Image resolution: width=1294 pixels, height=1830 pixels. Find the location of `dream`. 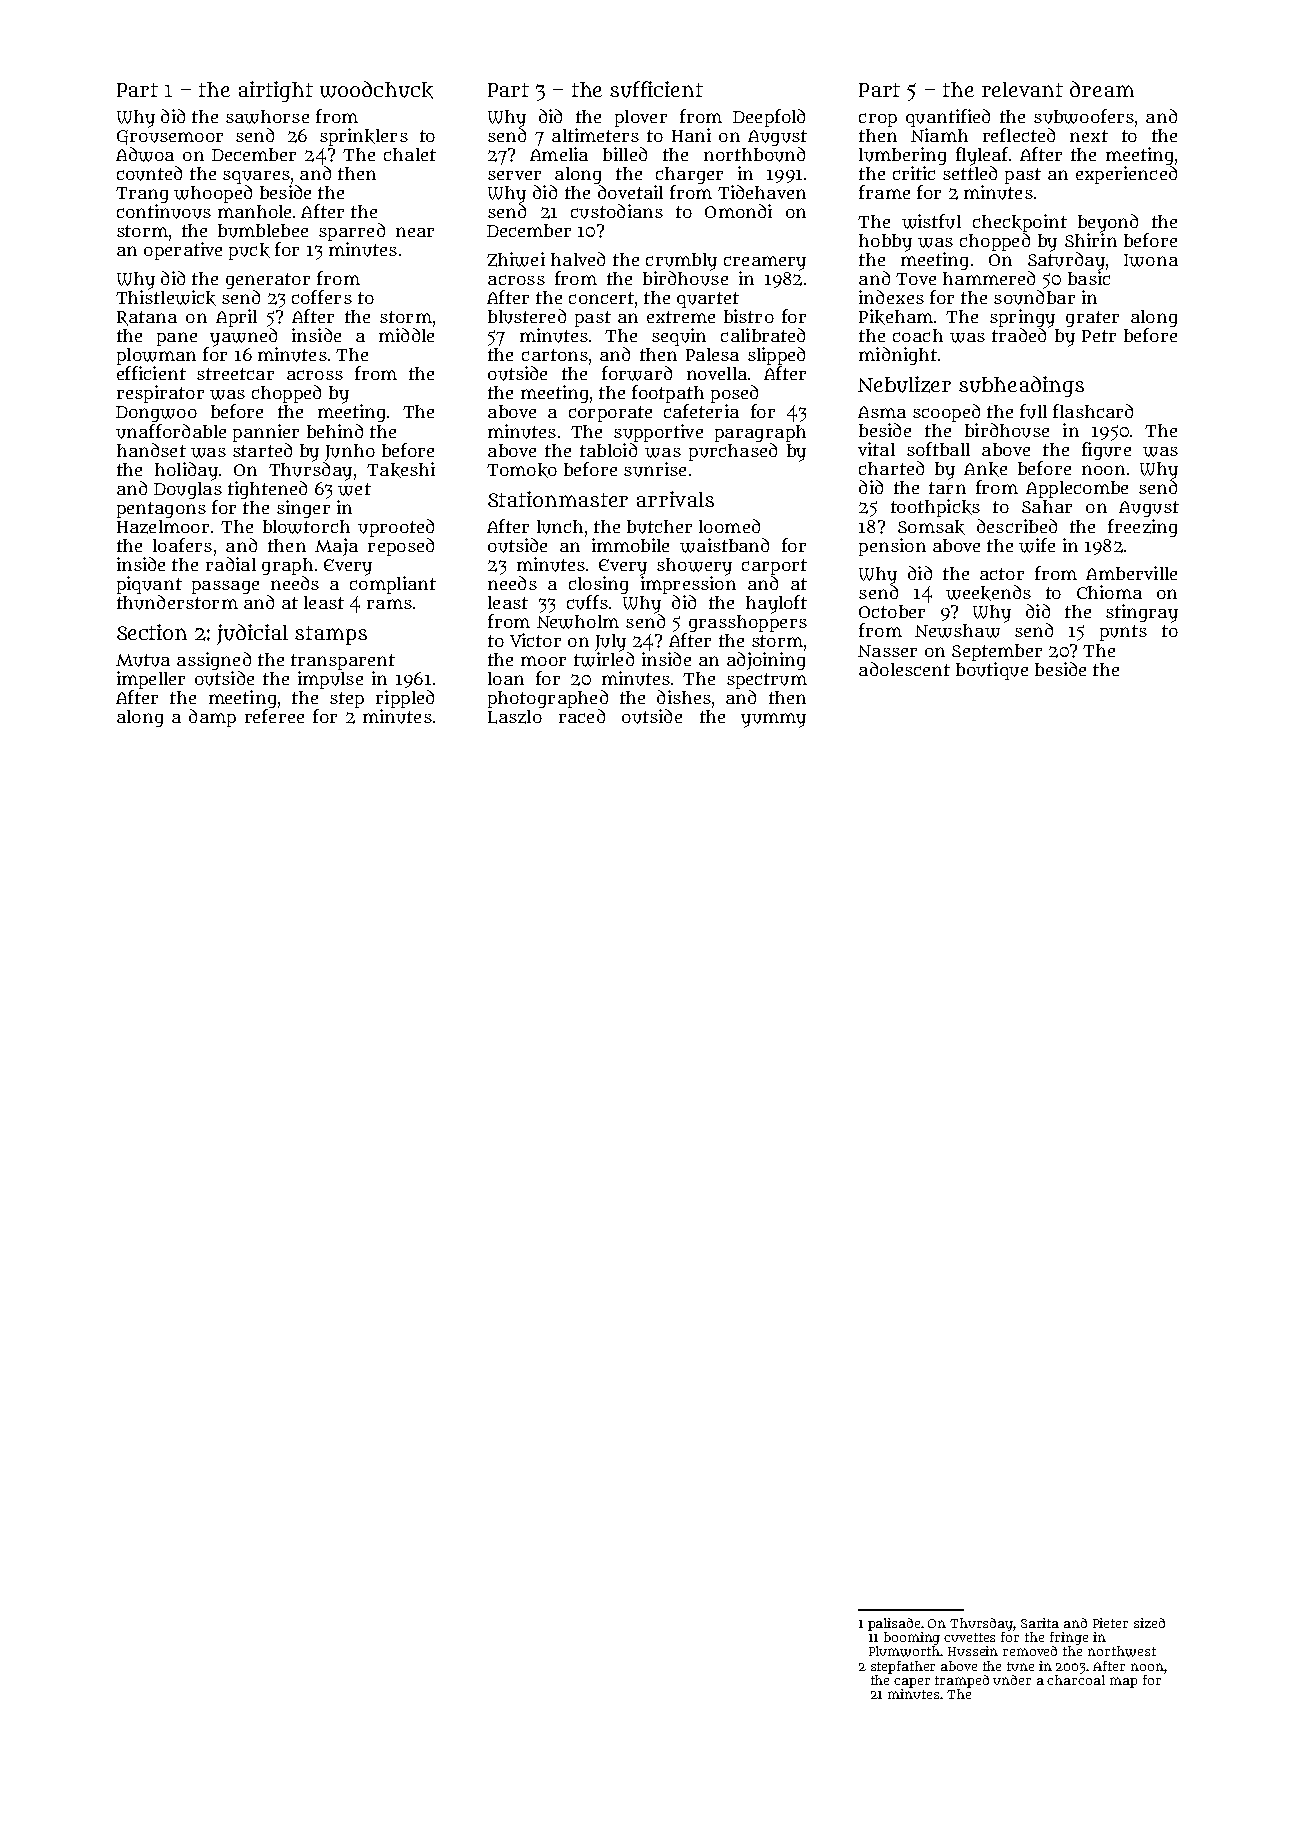

dream is located at coordinates (1102, 89).
